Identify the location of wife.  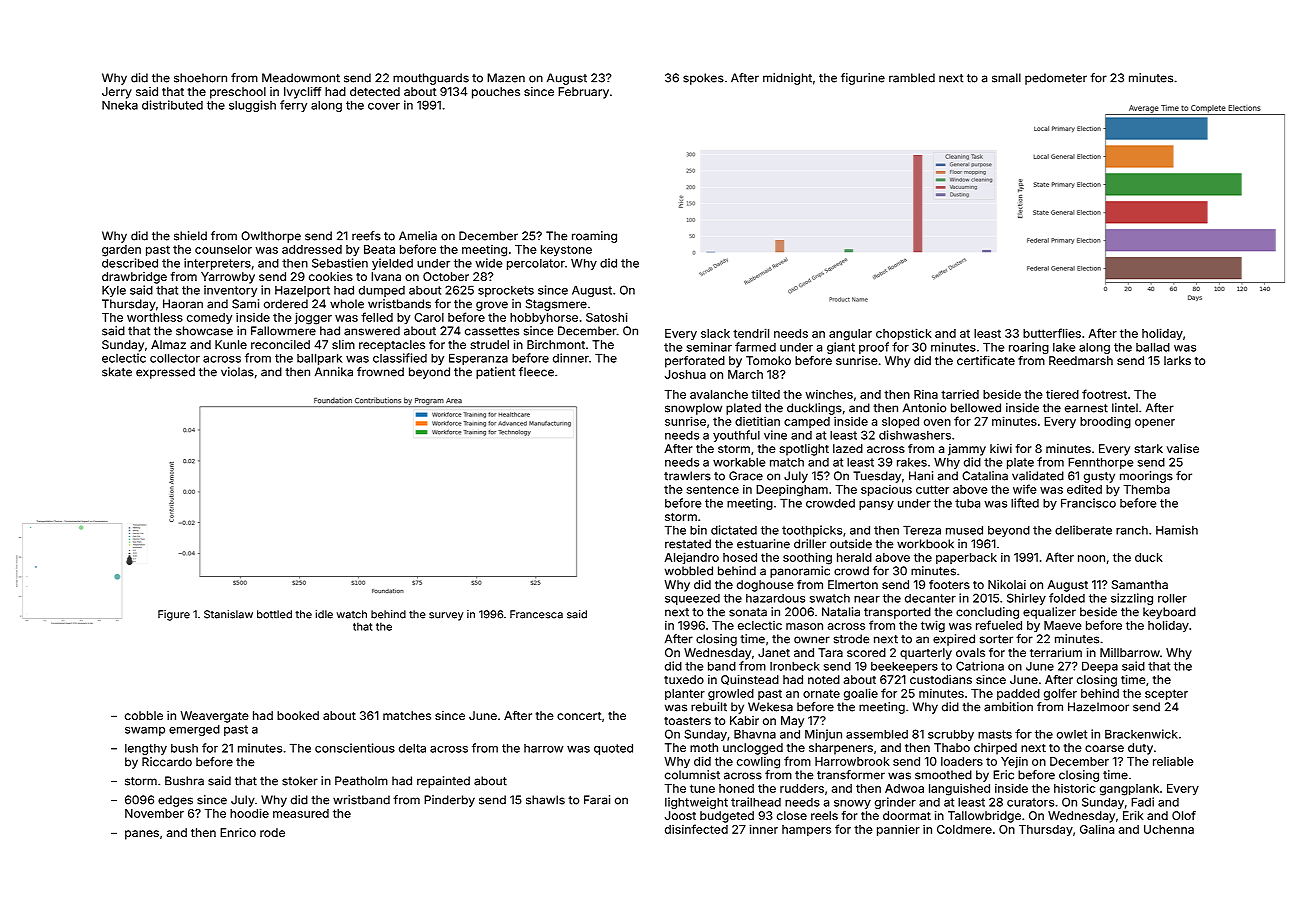
(1024, 489).
